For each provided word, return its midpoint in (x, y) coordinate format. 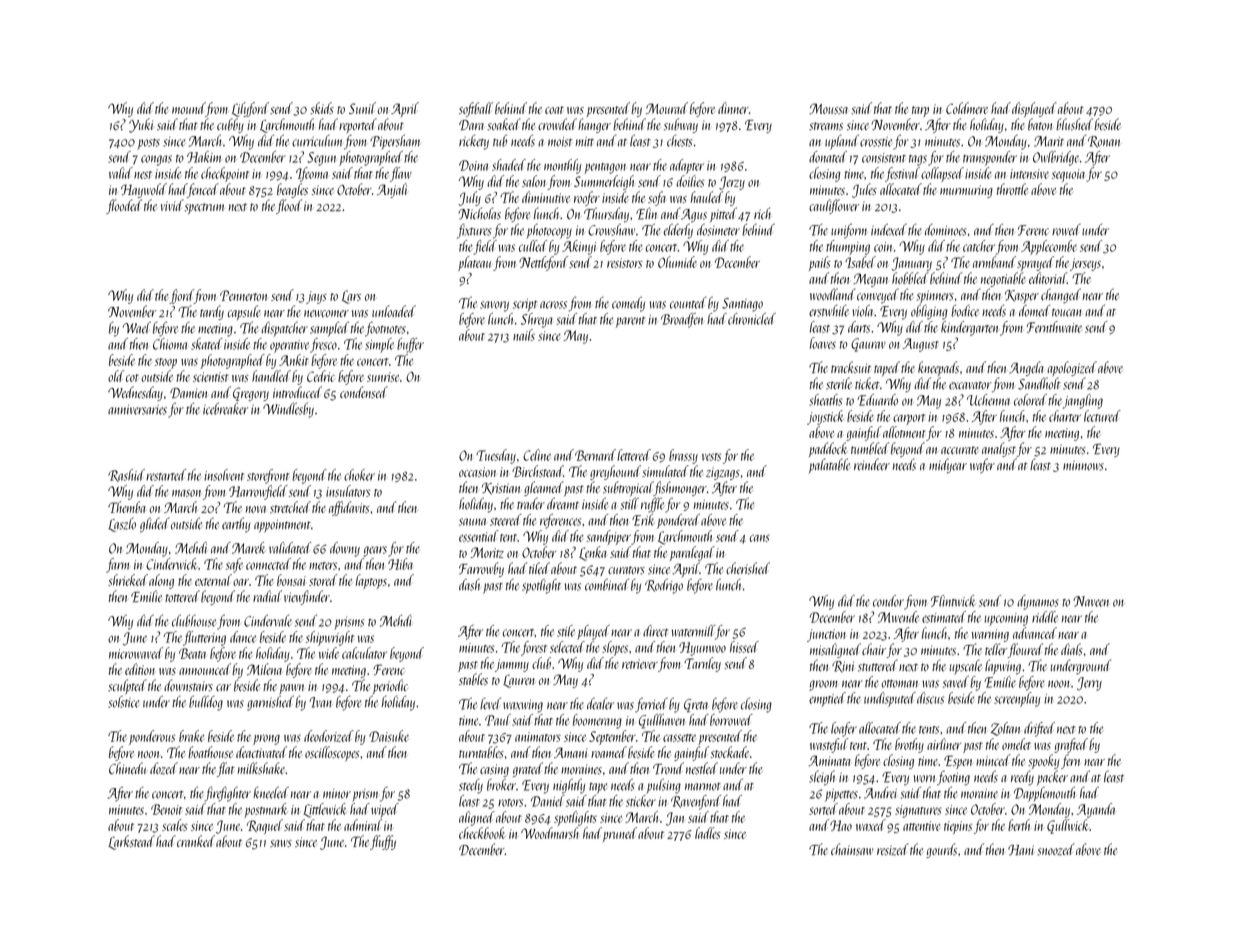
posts (148, 144)
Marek (248, 548)
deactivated (261, 752)
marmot (703, 787)
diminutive (546, 197)
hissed (744, 647)
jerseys (1085, 264)
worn (924, 778)
